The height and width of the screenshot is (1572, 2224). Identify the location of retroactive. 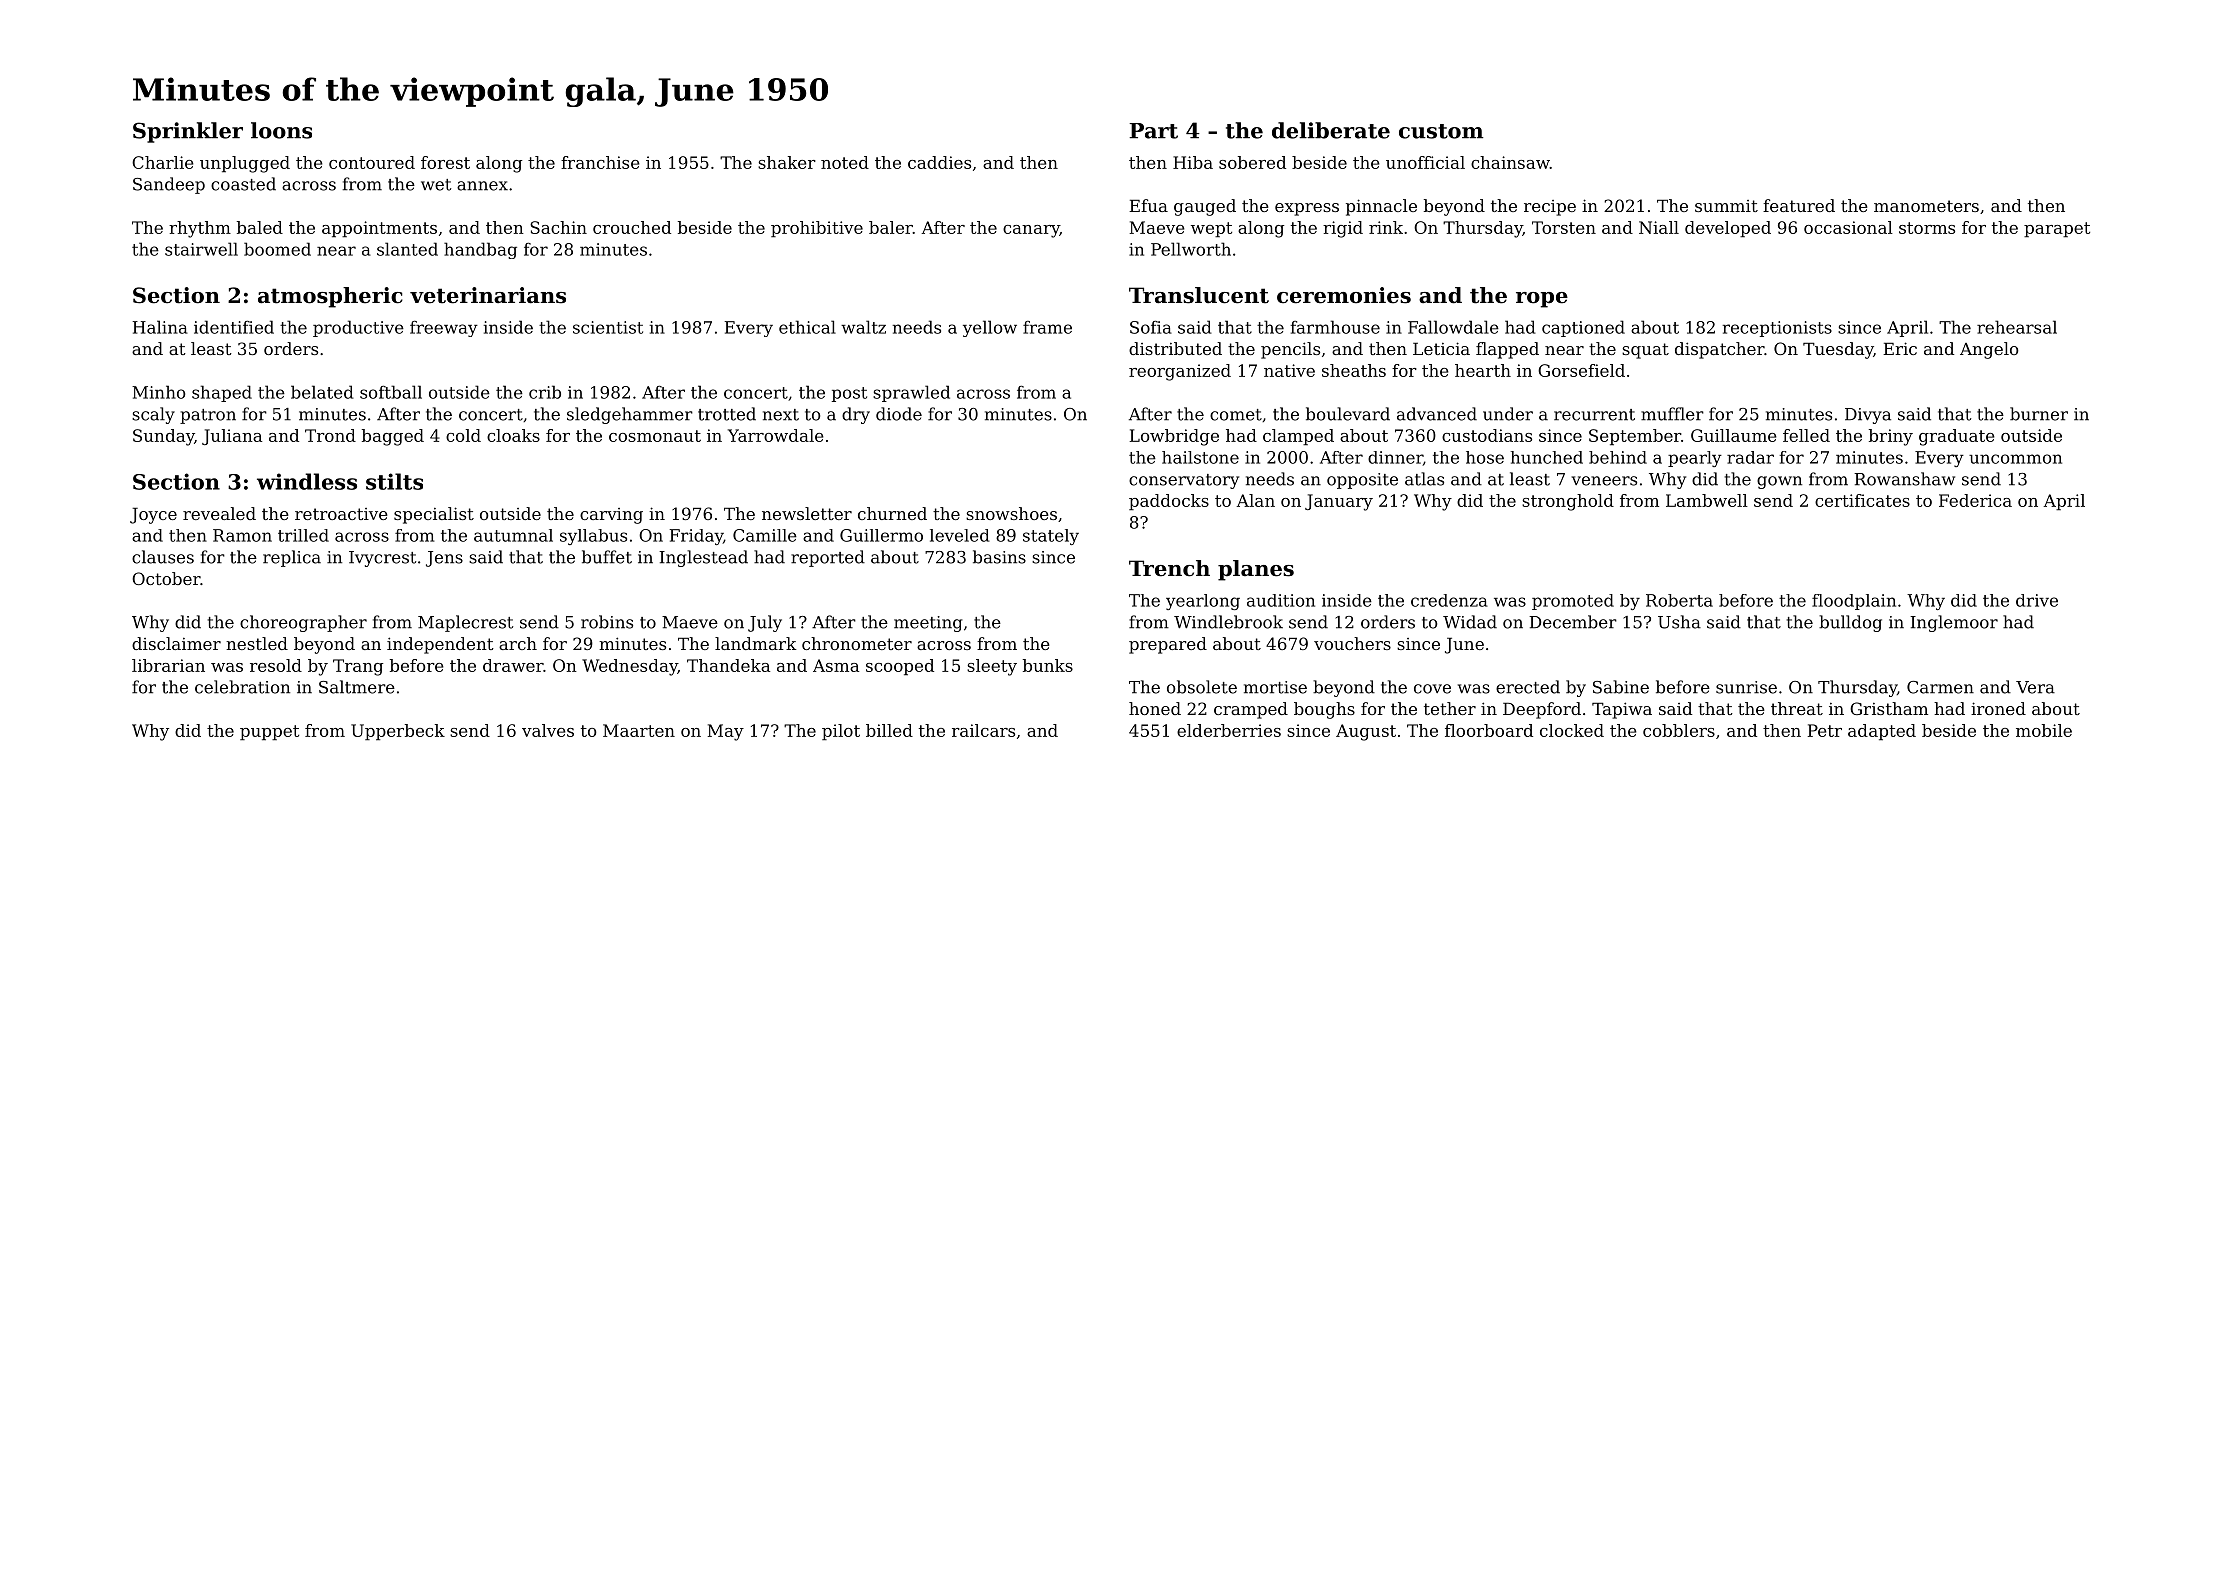
(341, 514).
